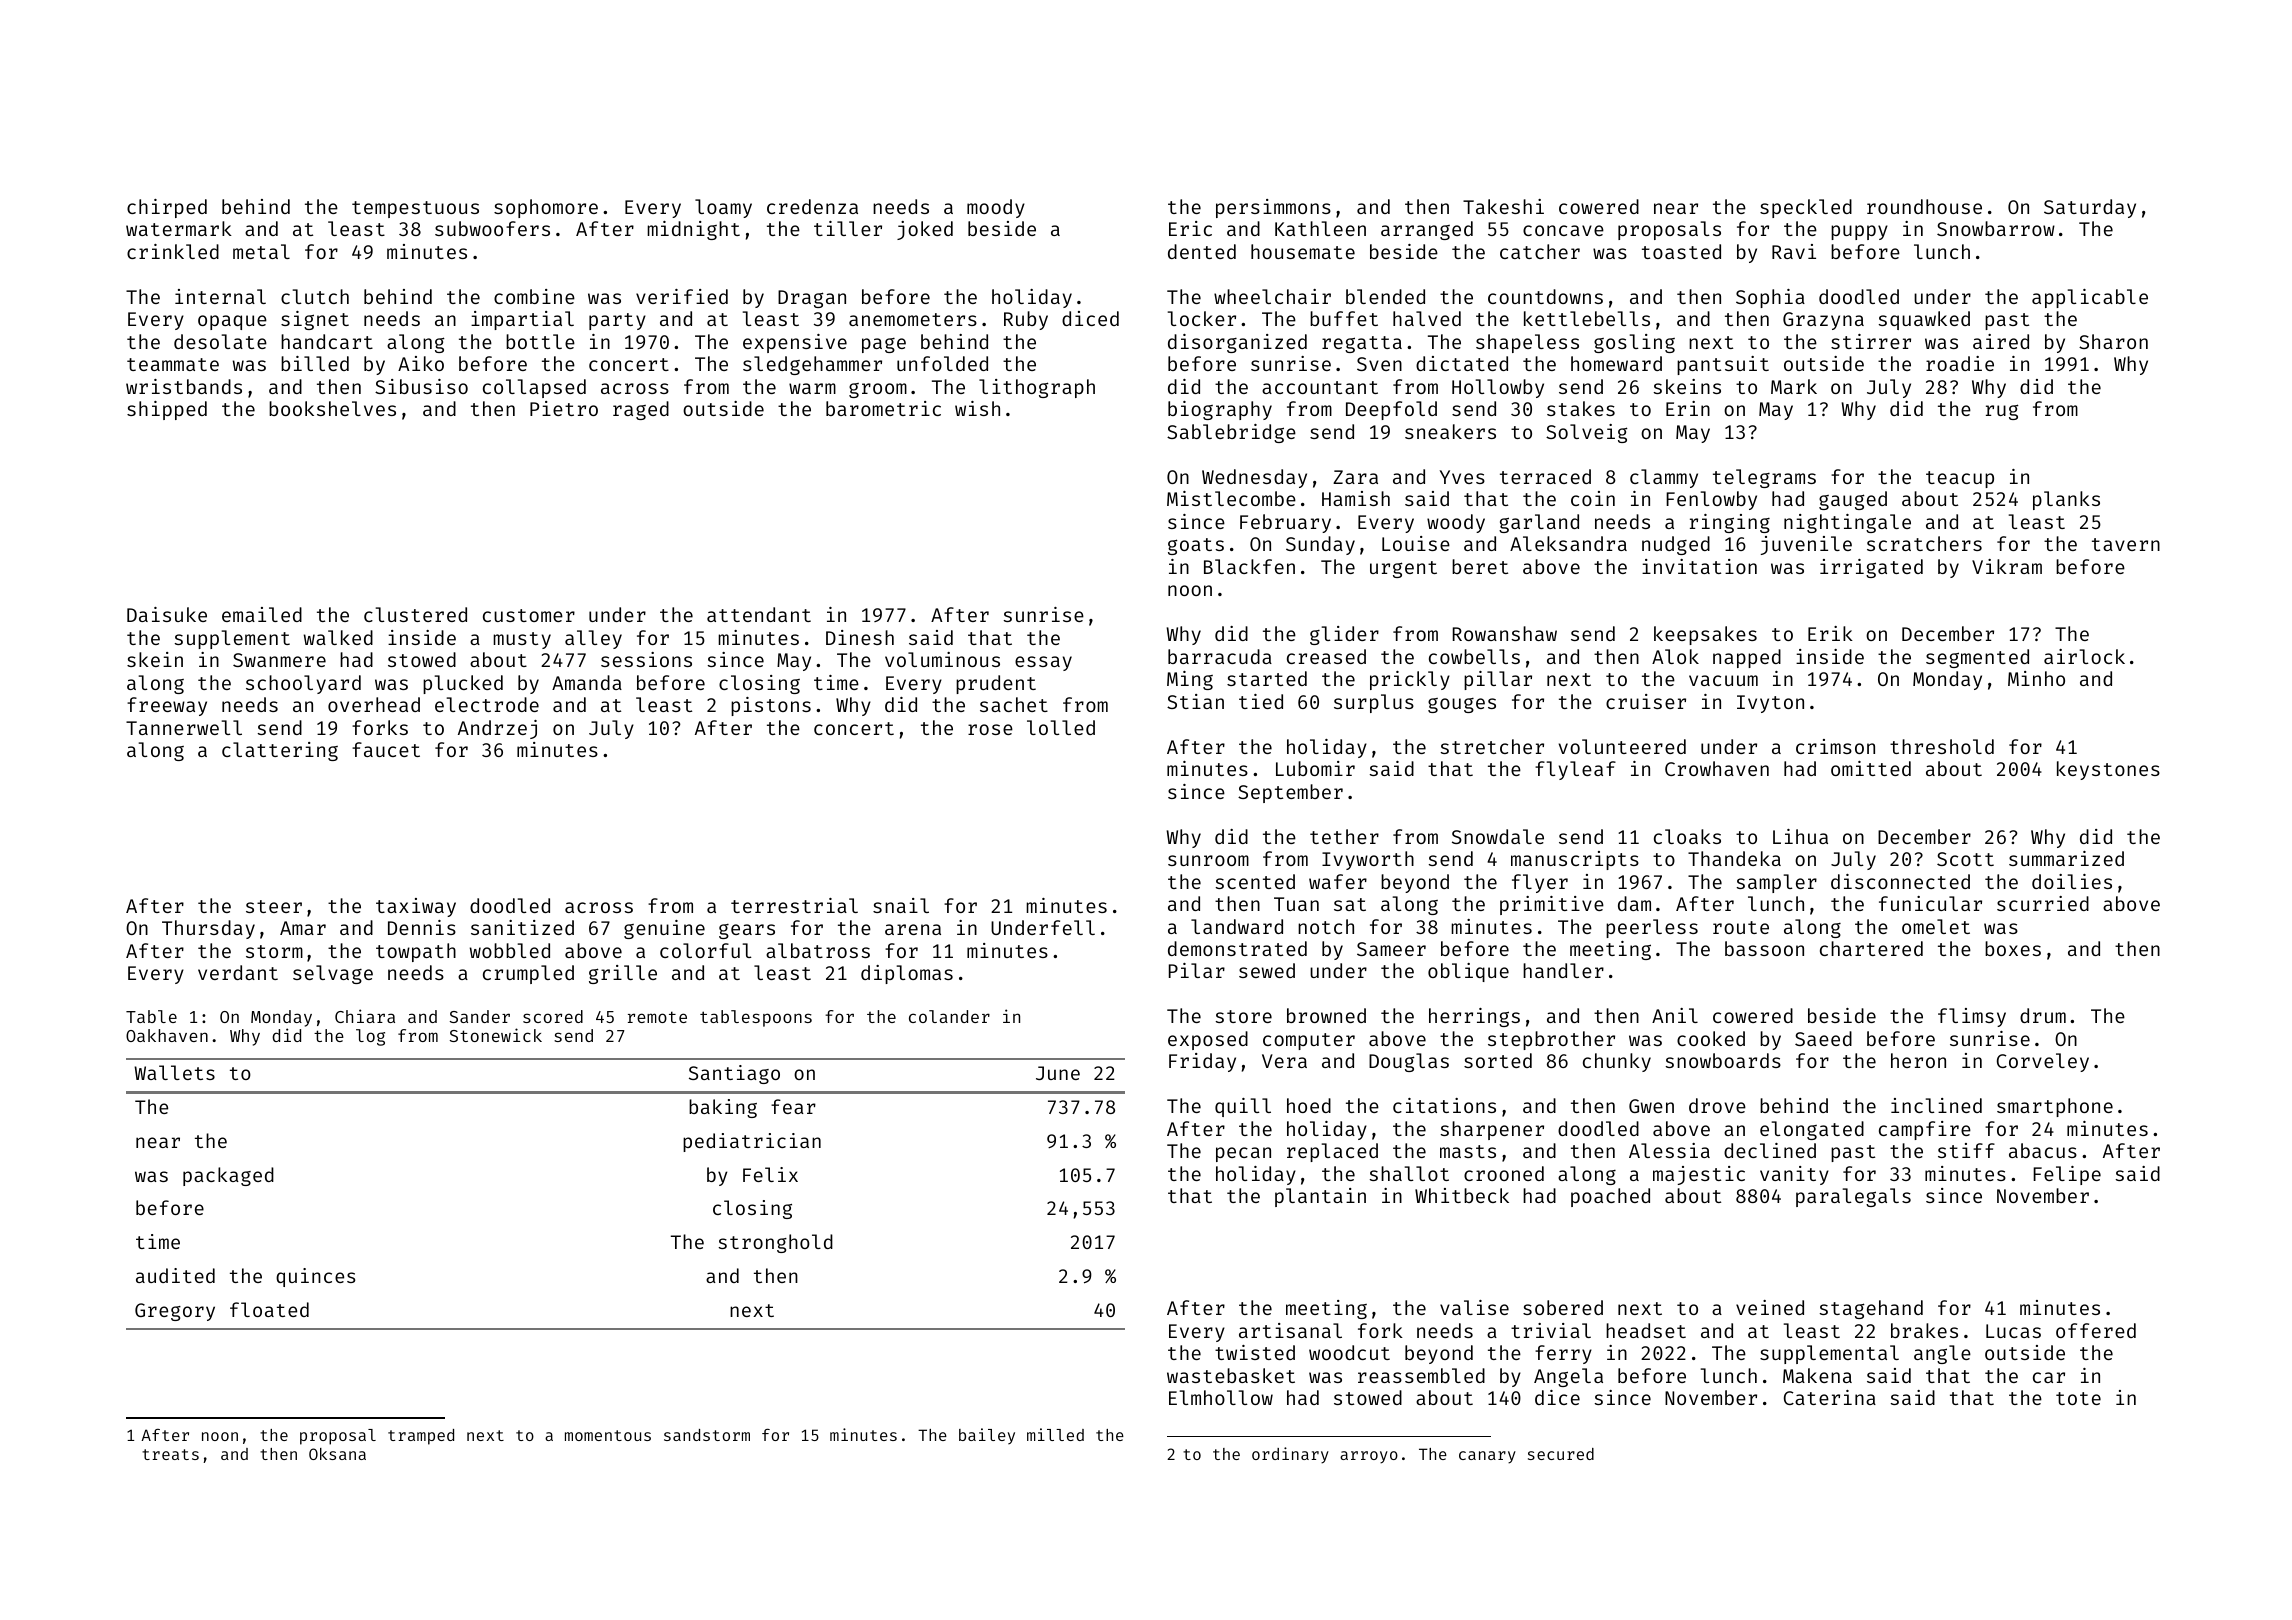 This screenshot has width=2292, height=1620. What do you see at coordinates (1427, 230) in the screenshot?
I see `arranged` at bounding box center [1427, 230].
